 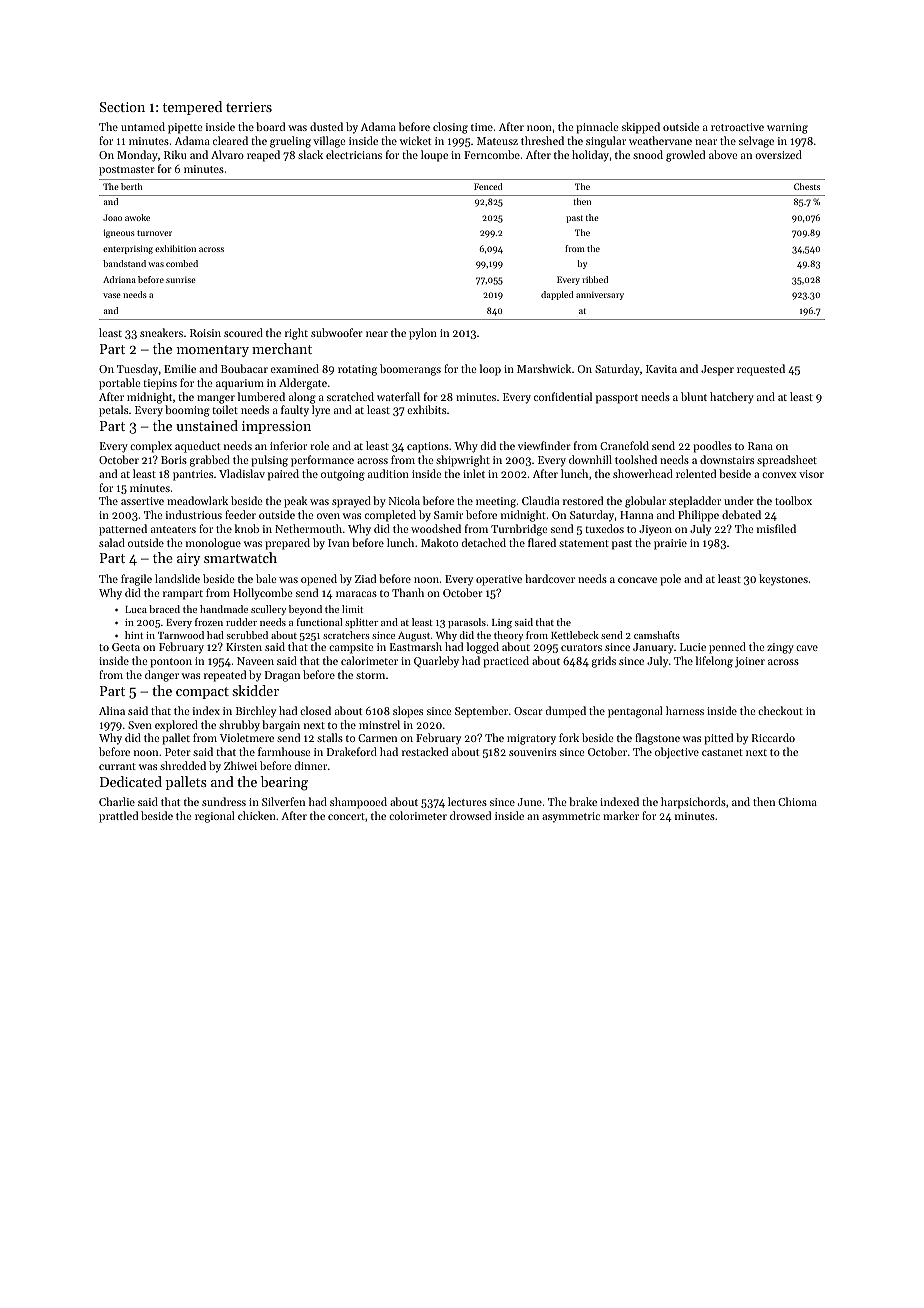 What do you see at coordinates (319, 580) in the screenshot?
I see `opened` at bounding box center [319, 580].
